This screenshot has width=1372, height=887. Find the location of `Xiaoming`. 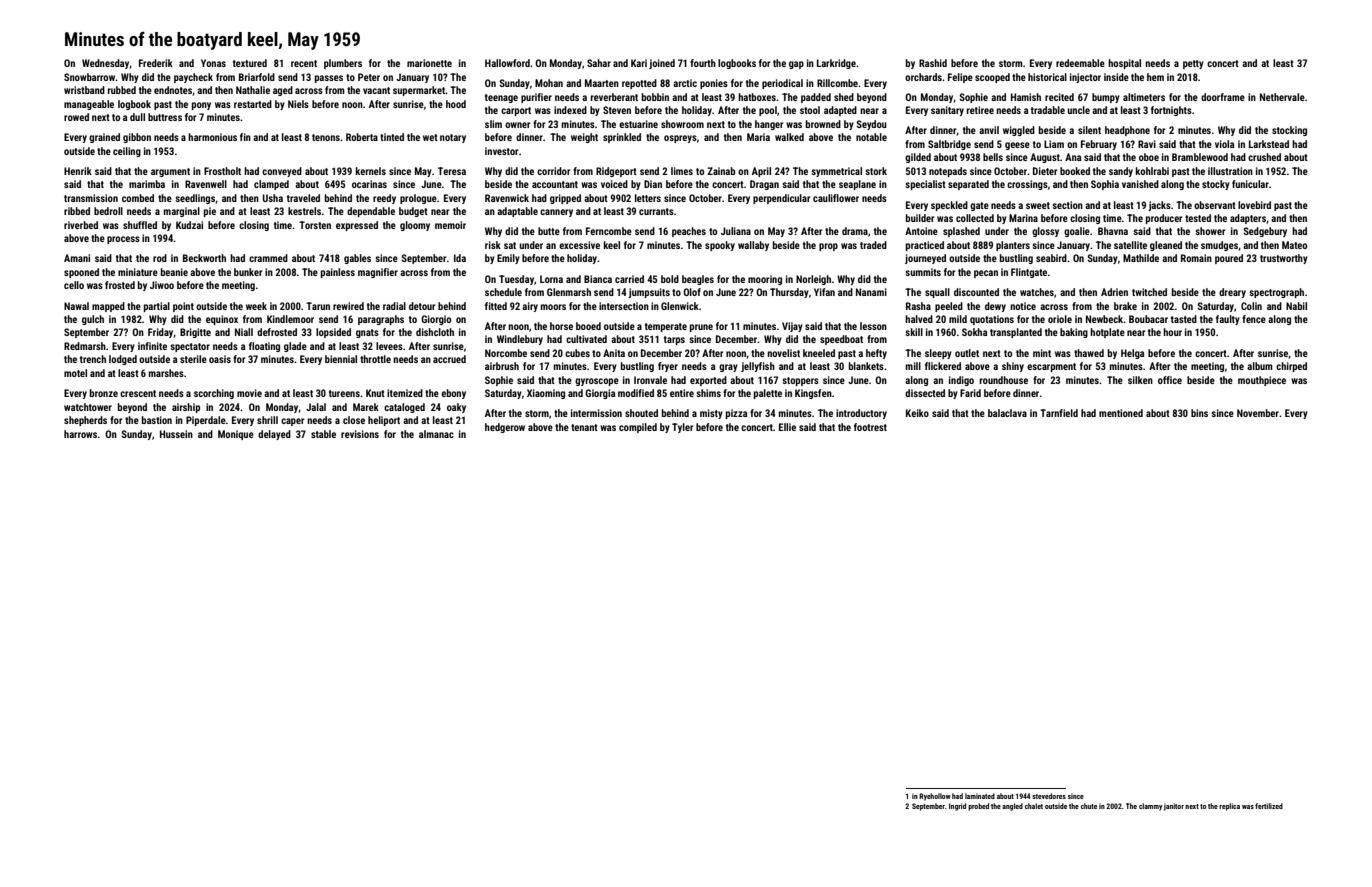

Xiaoming is located at coordinates (546, 394).
